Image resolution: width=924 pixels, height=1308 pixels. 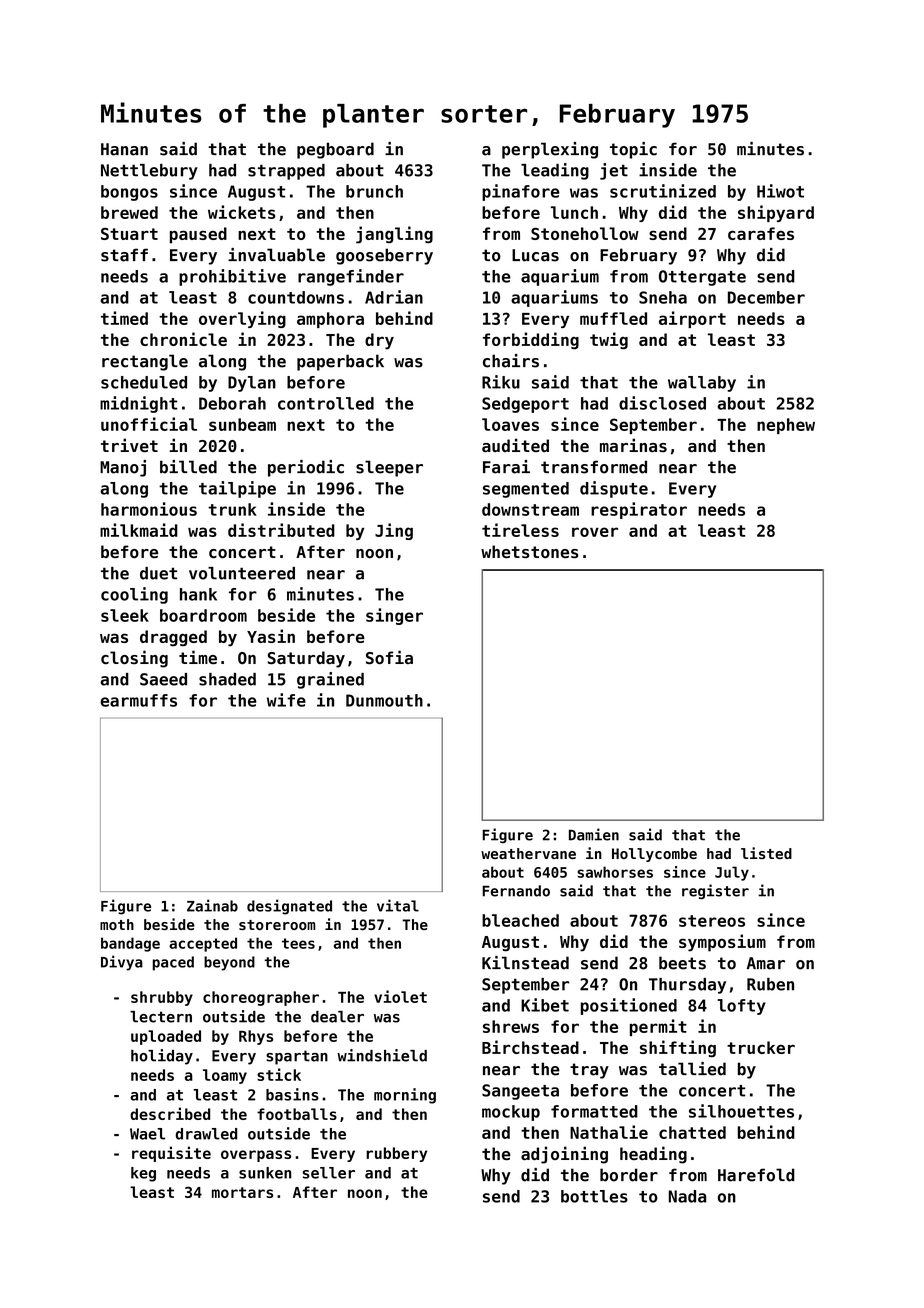 What do you see at coordinates (335, 150) in the document?
I see `pegboard` at bounding box center [335, 150].
